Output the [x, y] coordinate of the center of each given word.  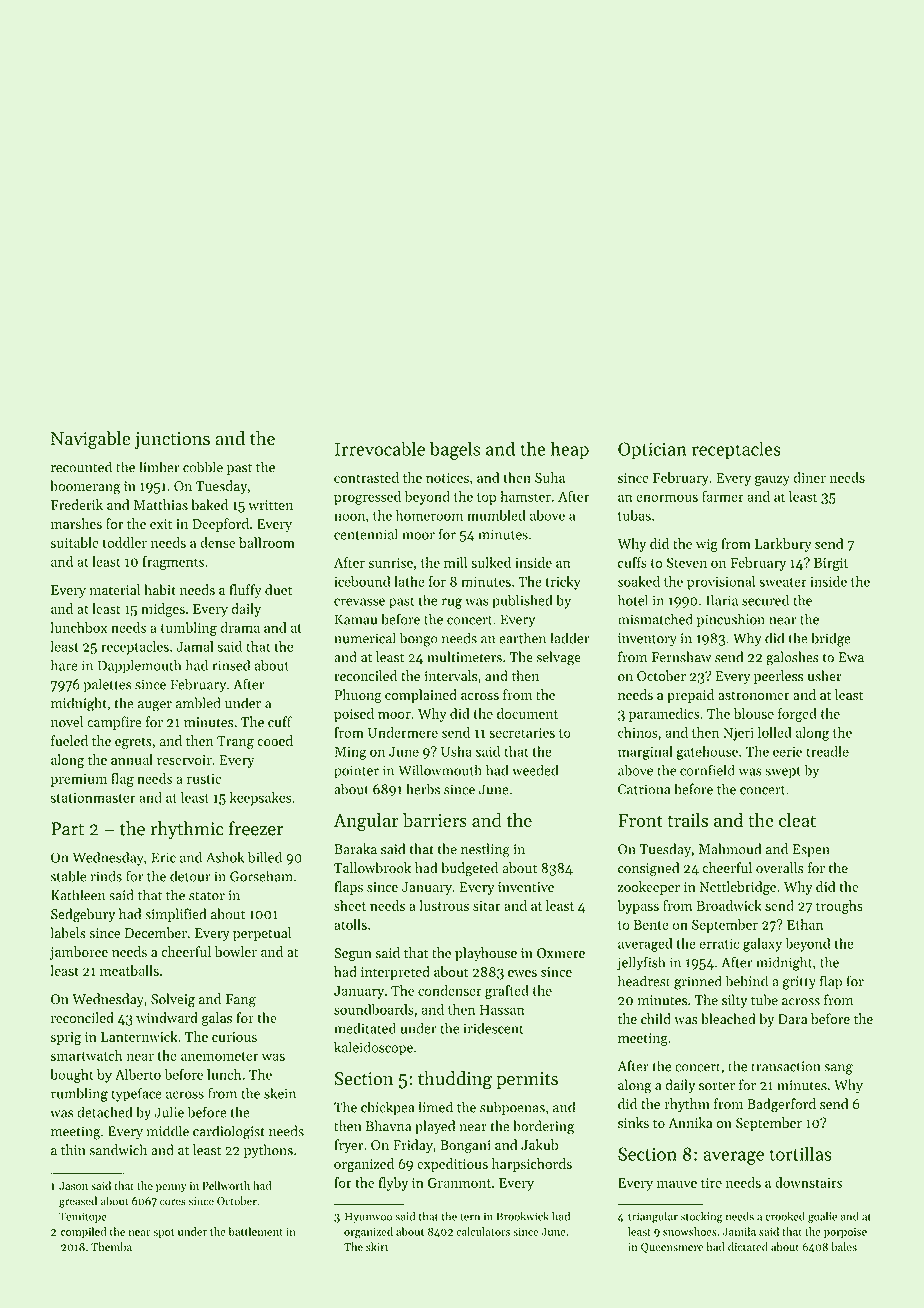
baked [209, 505]
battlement [256, 1231]
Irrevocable [380, 448]
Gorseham [261, 876]
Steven [687, 562]
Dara [792, 1019]
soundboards [374, 1009]
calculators [483, 1231]
